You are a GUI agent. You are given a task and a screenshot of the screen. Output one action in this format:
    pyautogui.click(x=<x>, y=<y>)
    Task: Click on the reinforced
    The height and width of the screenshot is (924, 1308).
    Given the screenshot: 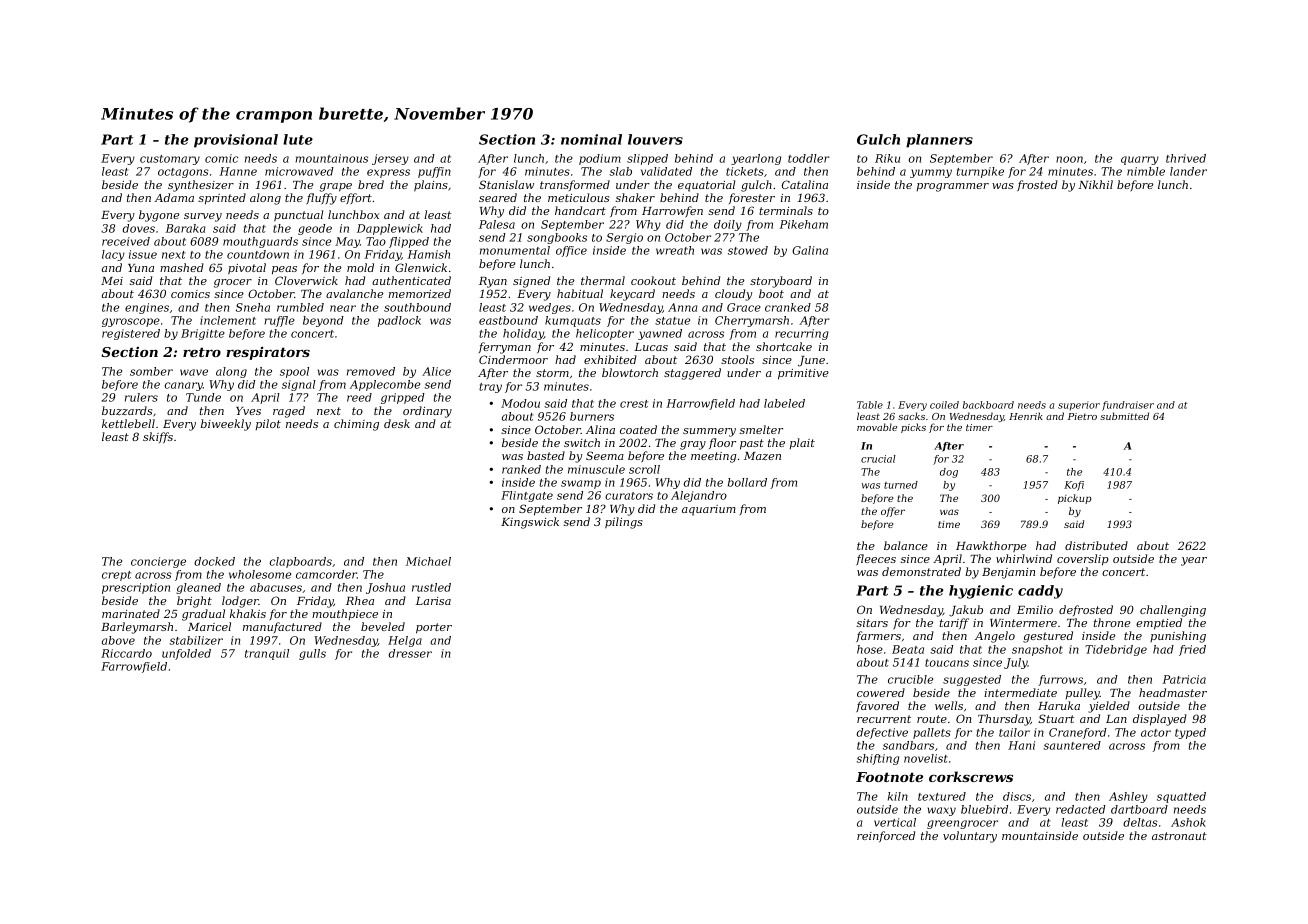 What is the action you would take?
    pyautogui.click(x=886, y=836)
